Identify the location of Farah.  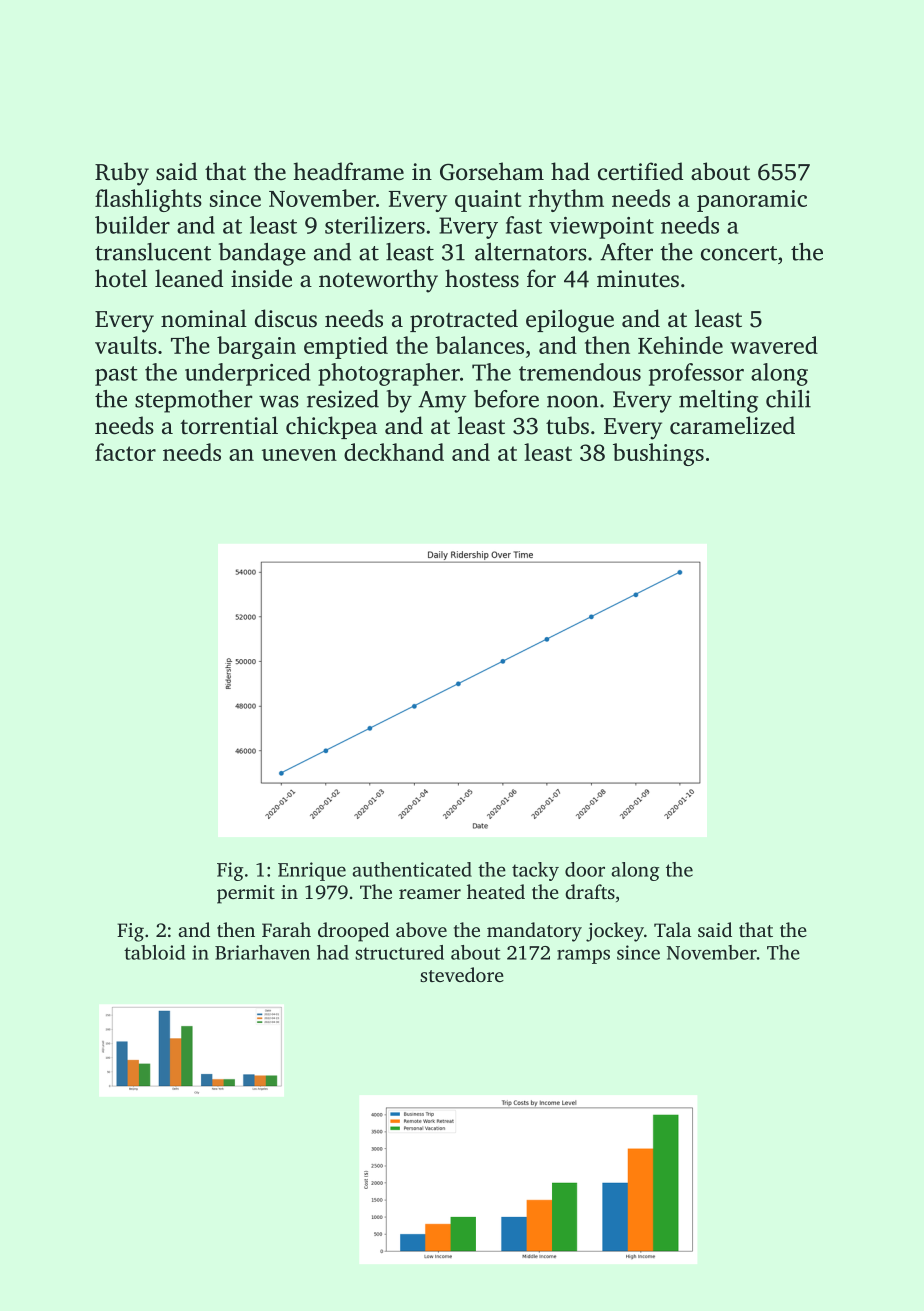
(286, 929).
